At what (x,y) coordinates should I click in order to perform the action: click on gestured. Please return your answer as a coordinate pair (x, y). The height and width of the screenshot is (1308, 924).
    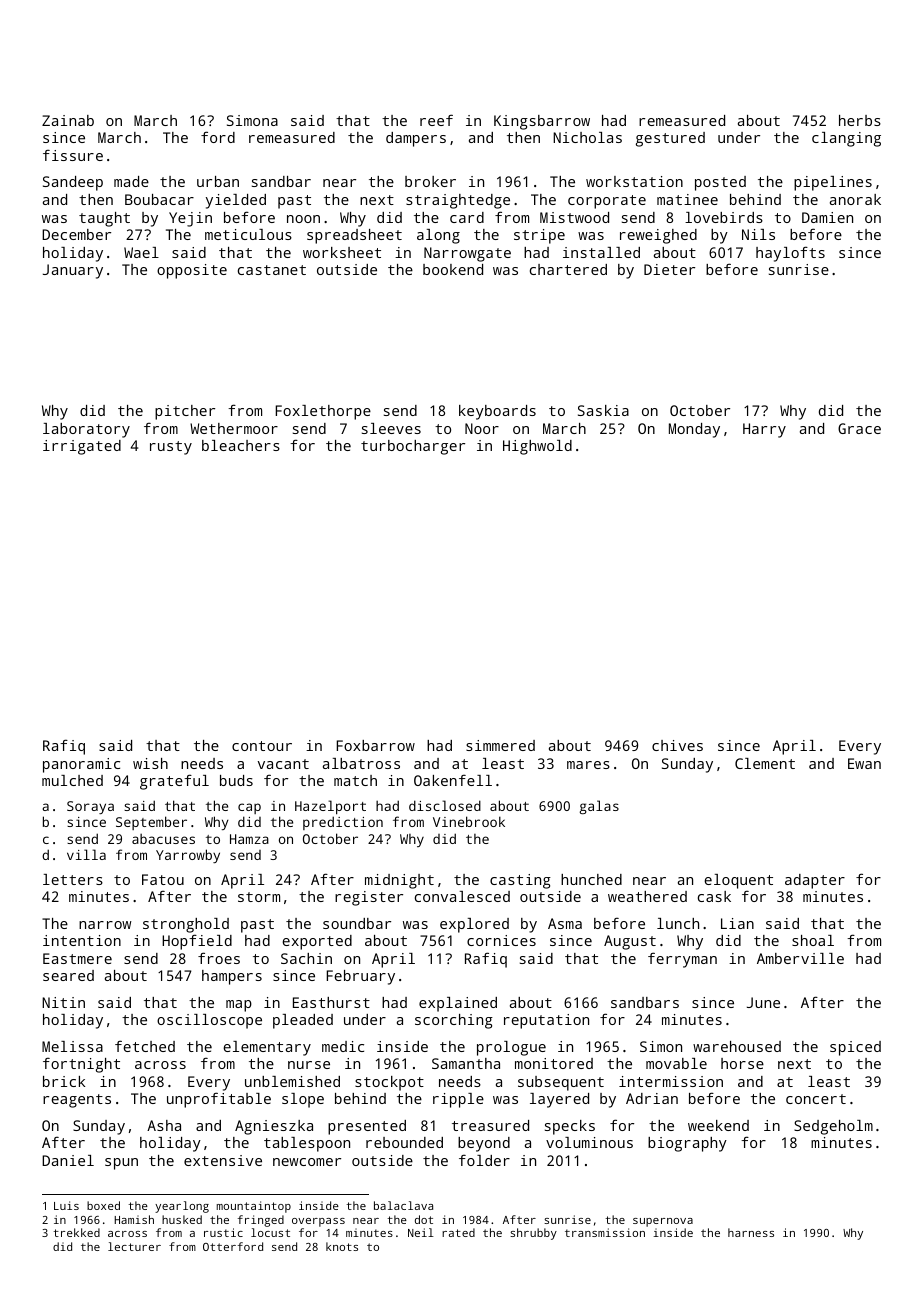
    Looking at the image, I should click on (670, 139).
